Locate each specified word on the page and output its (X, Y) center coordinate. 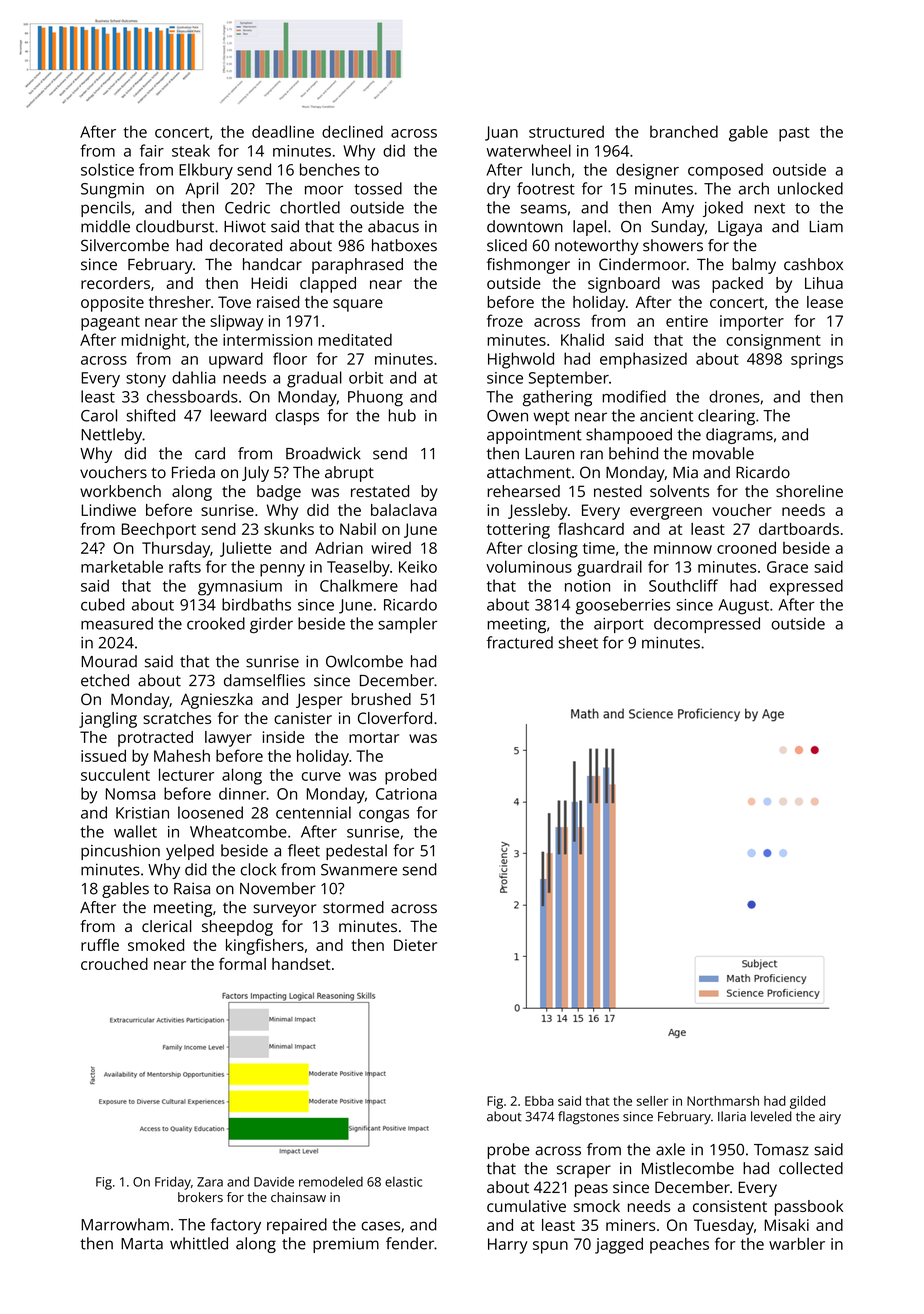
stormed (353, 907)
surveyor (284, 910)
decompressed (707, 625)
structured (566, 131)
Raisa (192, 888)
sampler (407, 625)
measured (117, 623)
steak (191, 150)
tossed (378, 188)
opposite (112, 304)
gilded (807, 1102)
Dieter (415, 945)
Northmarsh (723, 1101)
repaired (297, 1226)
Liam (826, 226)
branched (684, 131)
